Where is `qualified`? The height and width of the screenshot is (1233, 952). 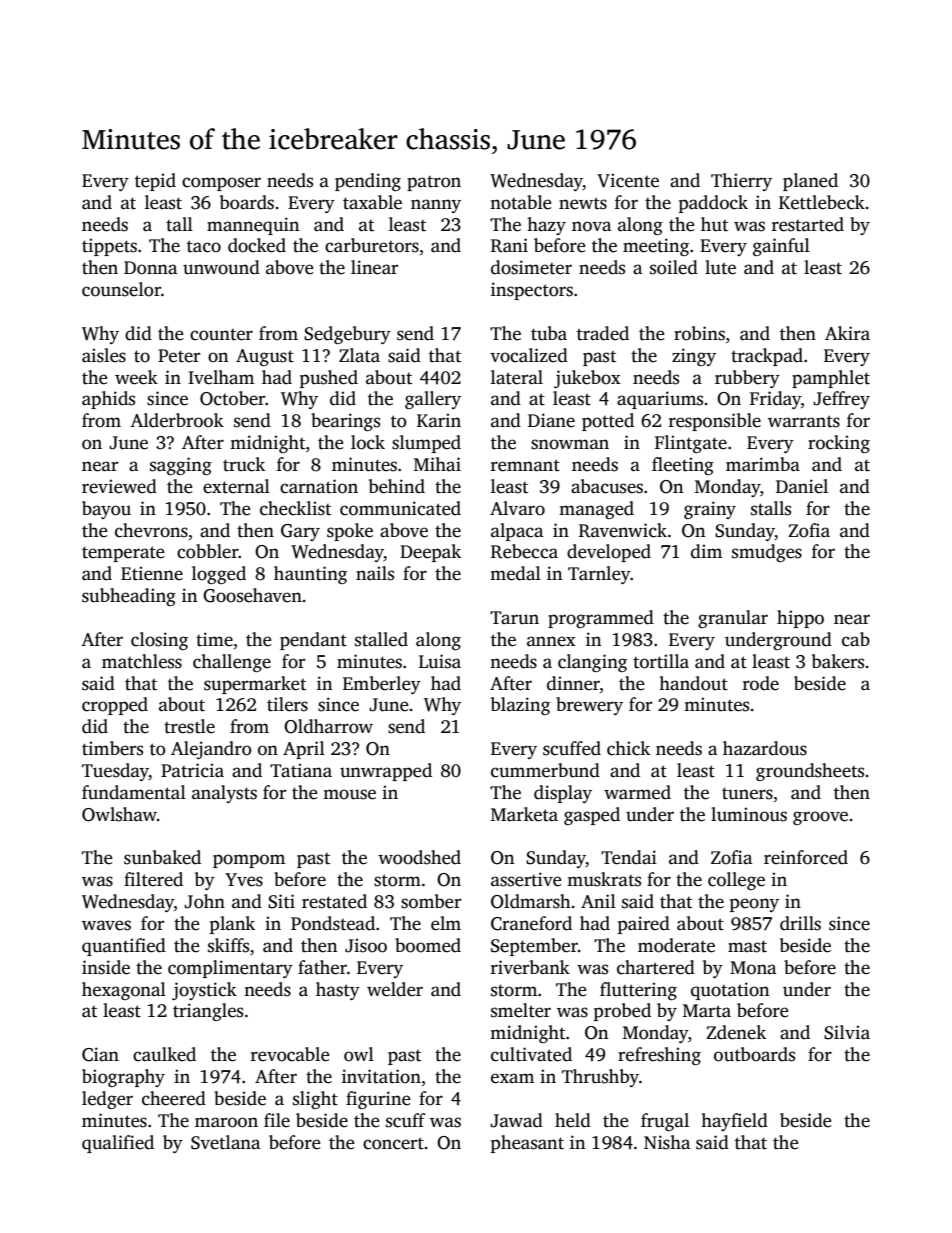
qualified is located at coordinates (118, 1144).
